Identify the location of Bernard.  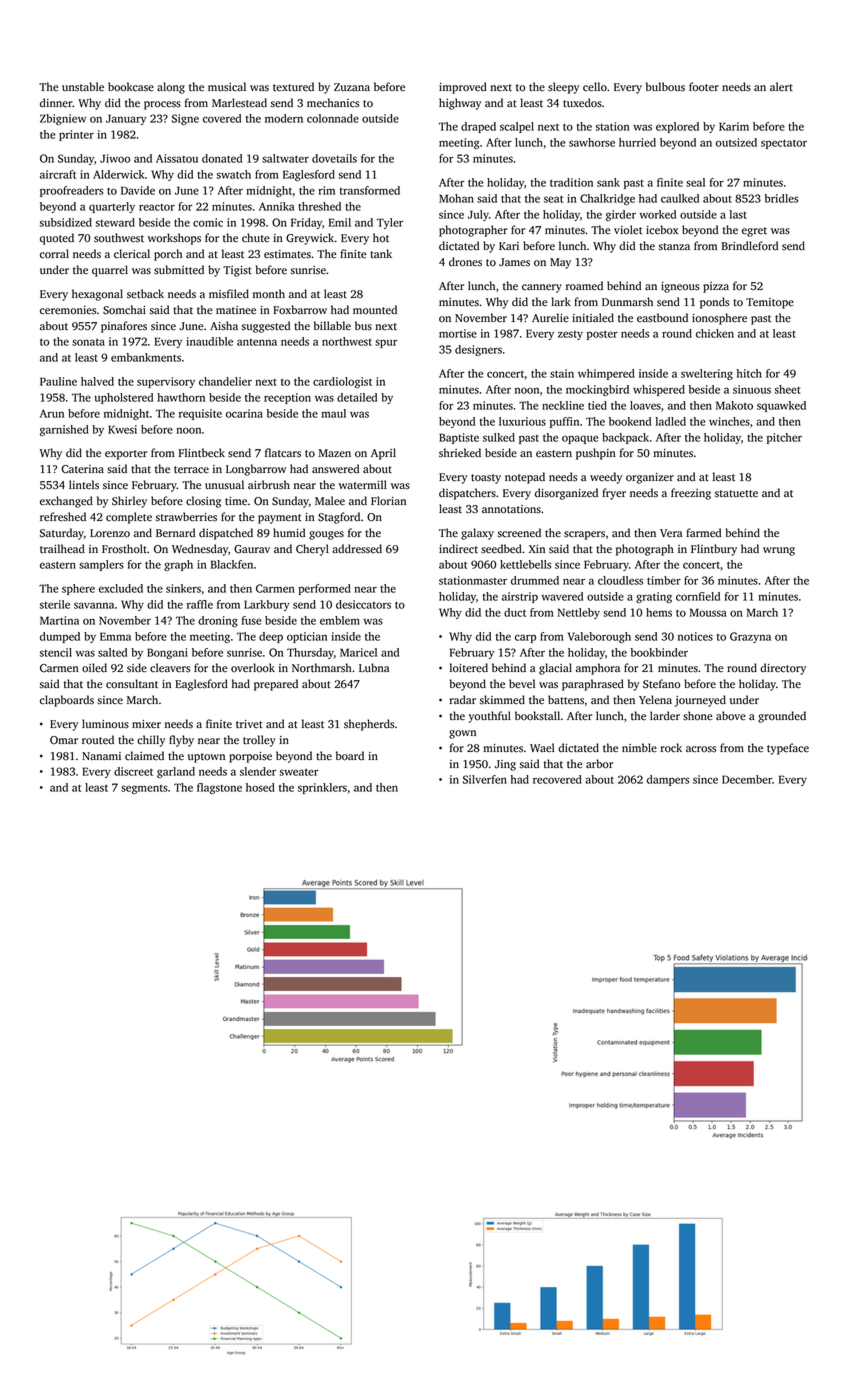
(175, 533).
